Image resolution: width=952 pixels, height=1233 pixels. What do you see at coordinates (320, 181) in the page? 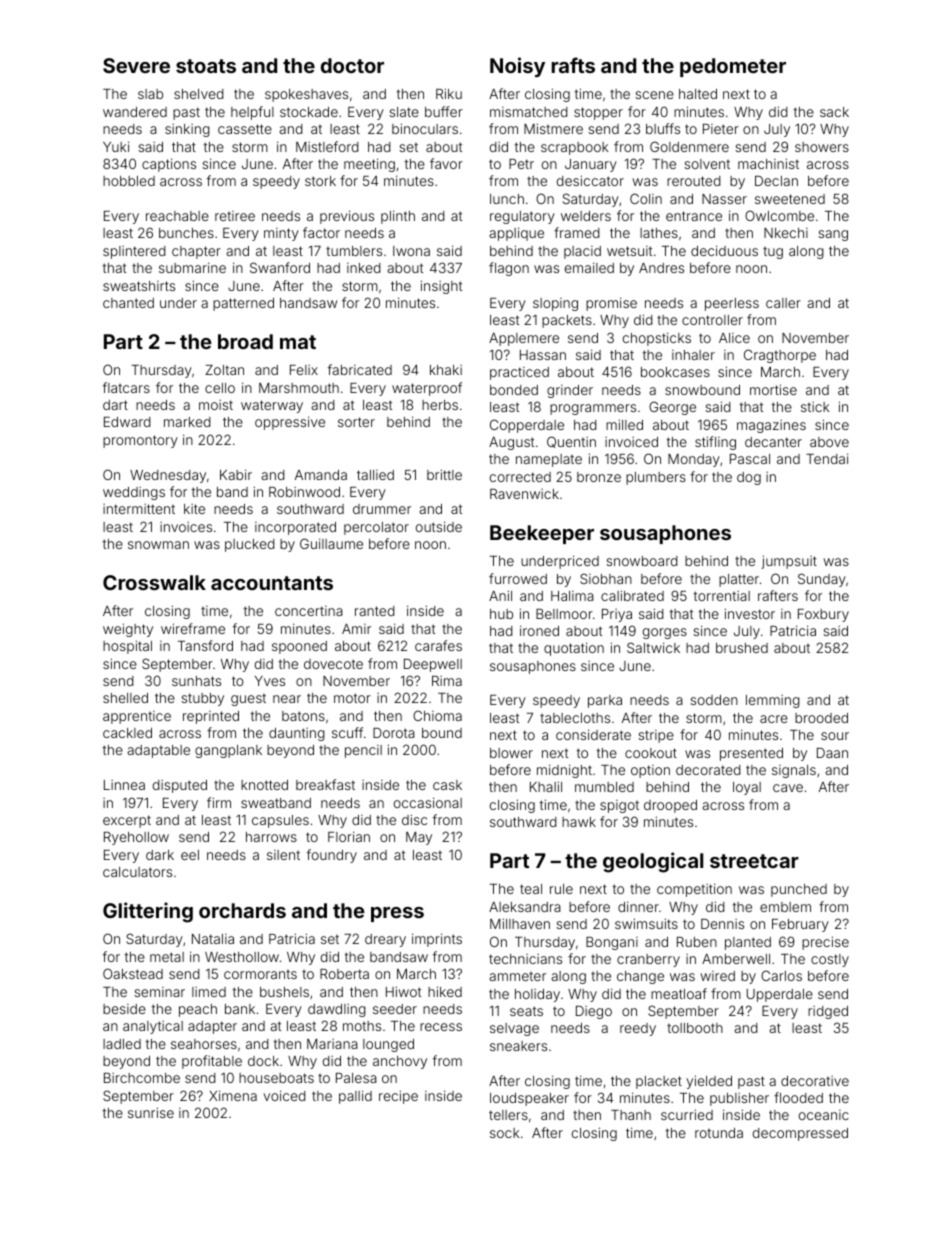
I see `stork` at bounding box center [320, 181].
